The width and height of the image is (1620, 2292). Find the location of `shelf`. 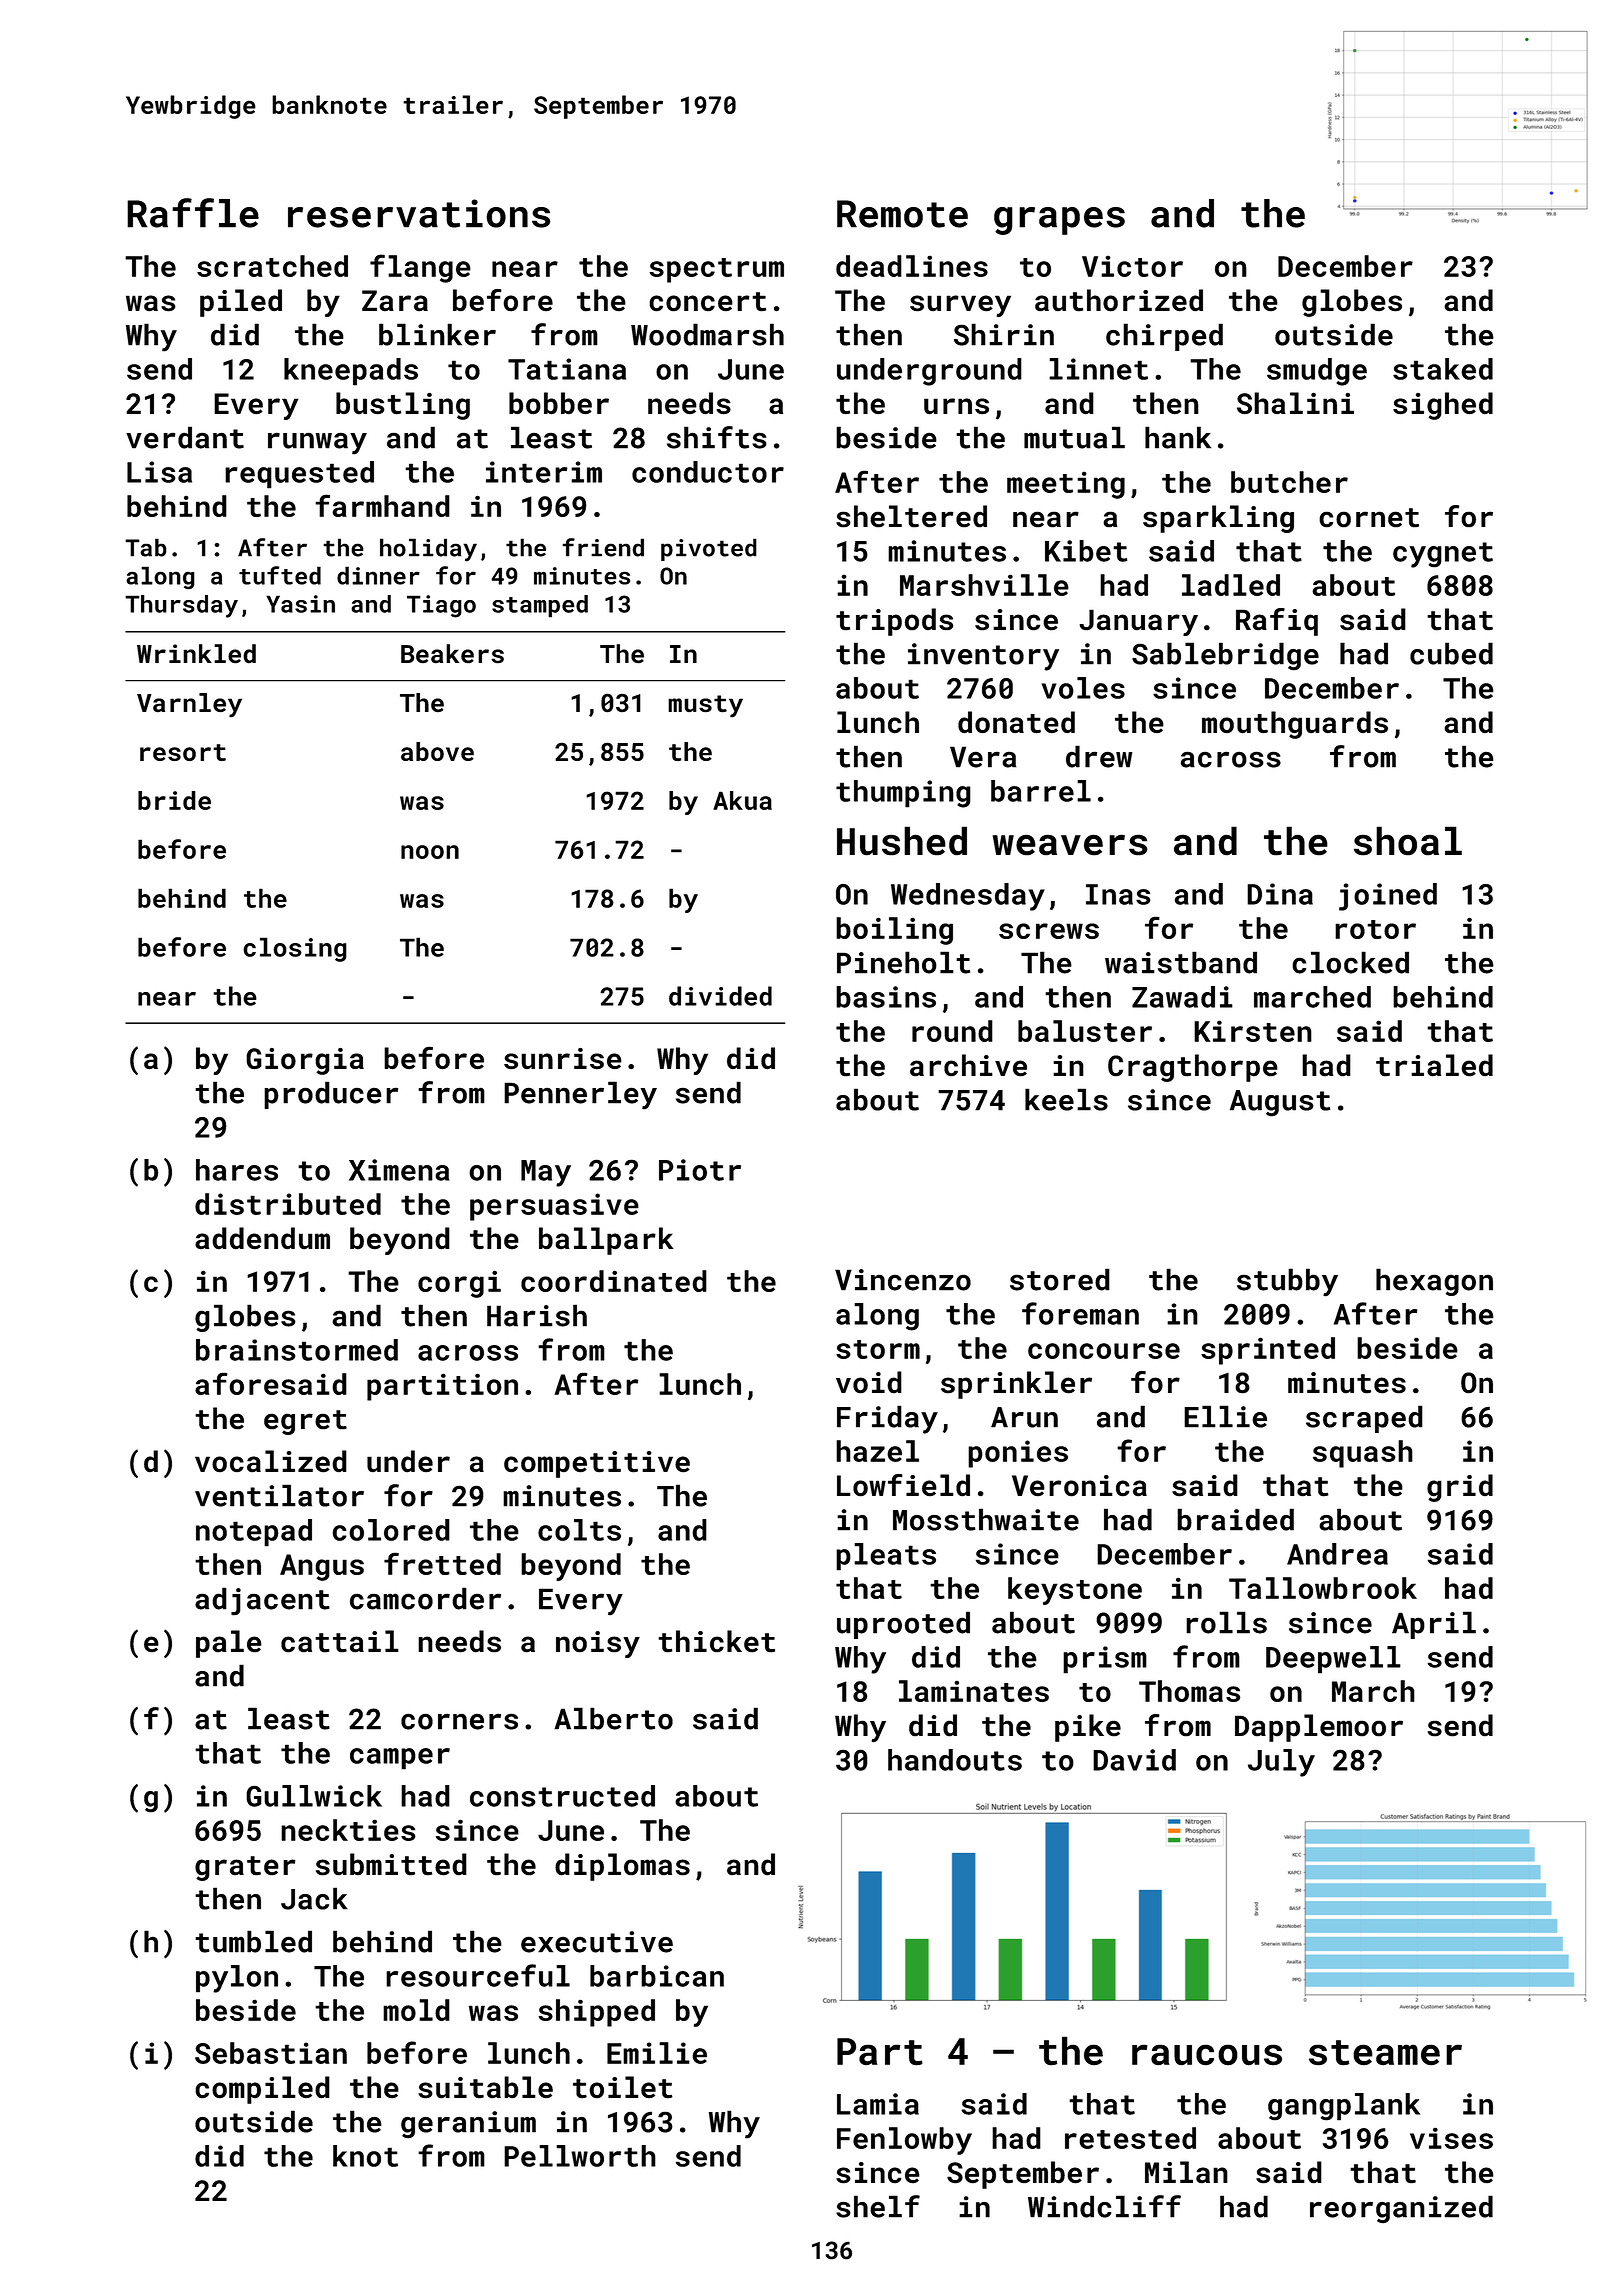

shelf is located at coordinates (878, 2206).
